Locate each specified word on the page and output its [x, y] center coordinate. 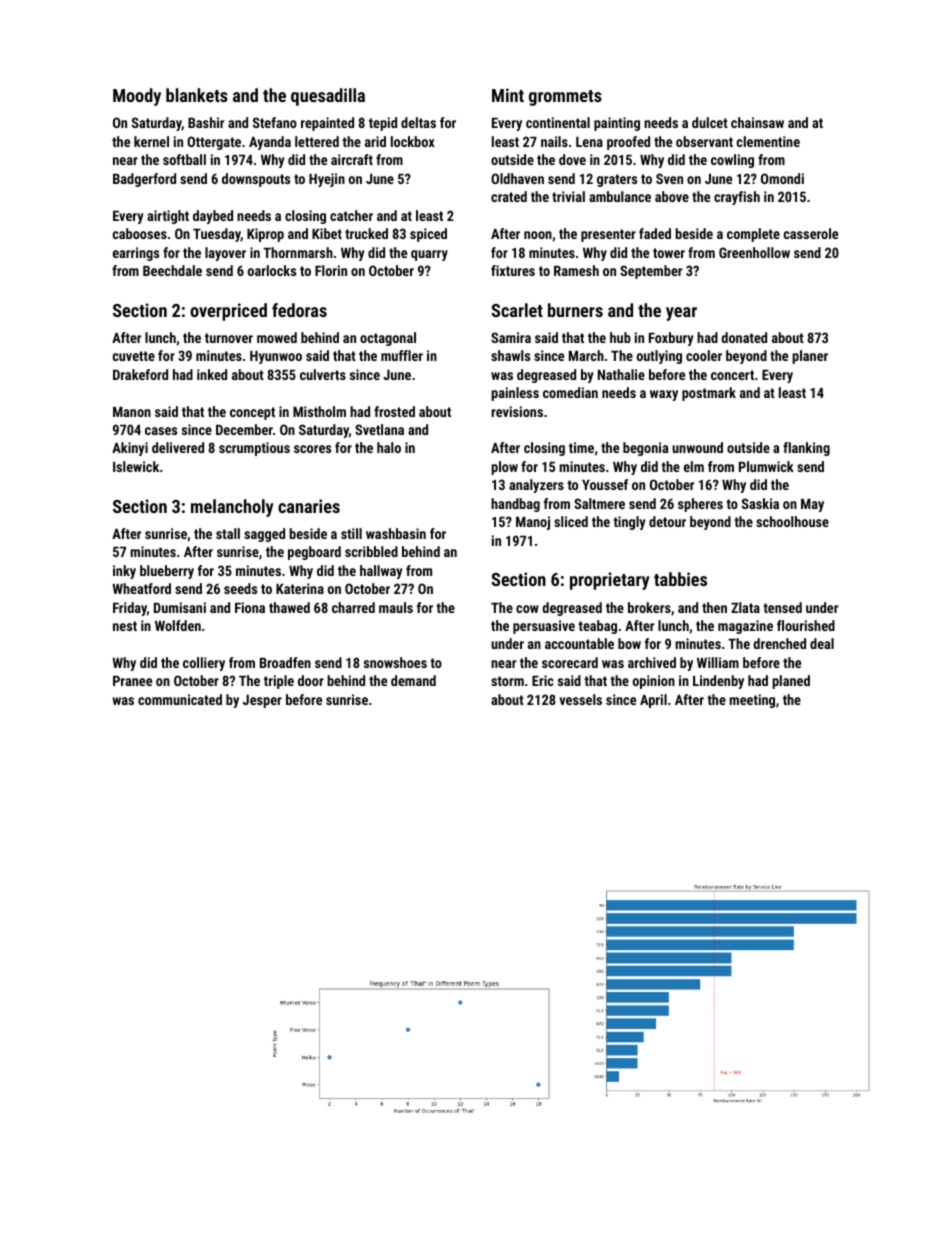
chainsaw [757, 122]
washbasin [396, 533]
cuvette [134, 356]
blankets [197, 95]
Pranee [132, 681]
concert [732, 375]
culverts [323, 374]
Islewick [136, 466]
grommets [565, 98]
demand [413, 680]
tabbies [680, 579]
